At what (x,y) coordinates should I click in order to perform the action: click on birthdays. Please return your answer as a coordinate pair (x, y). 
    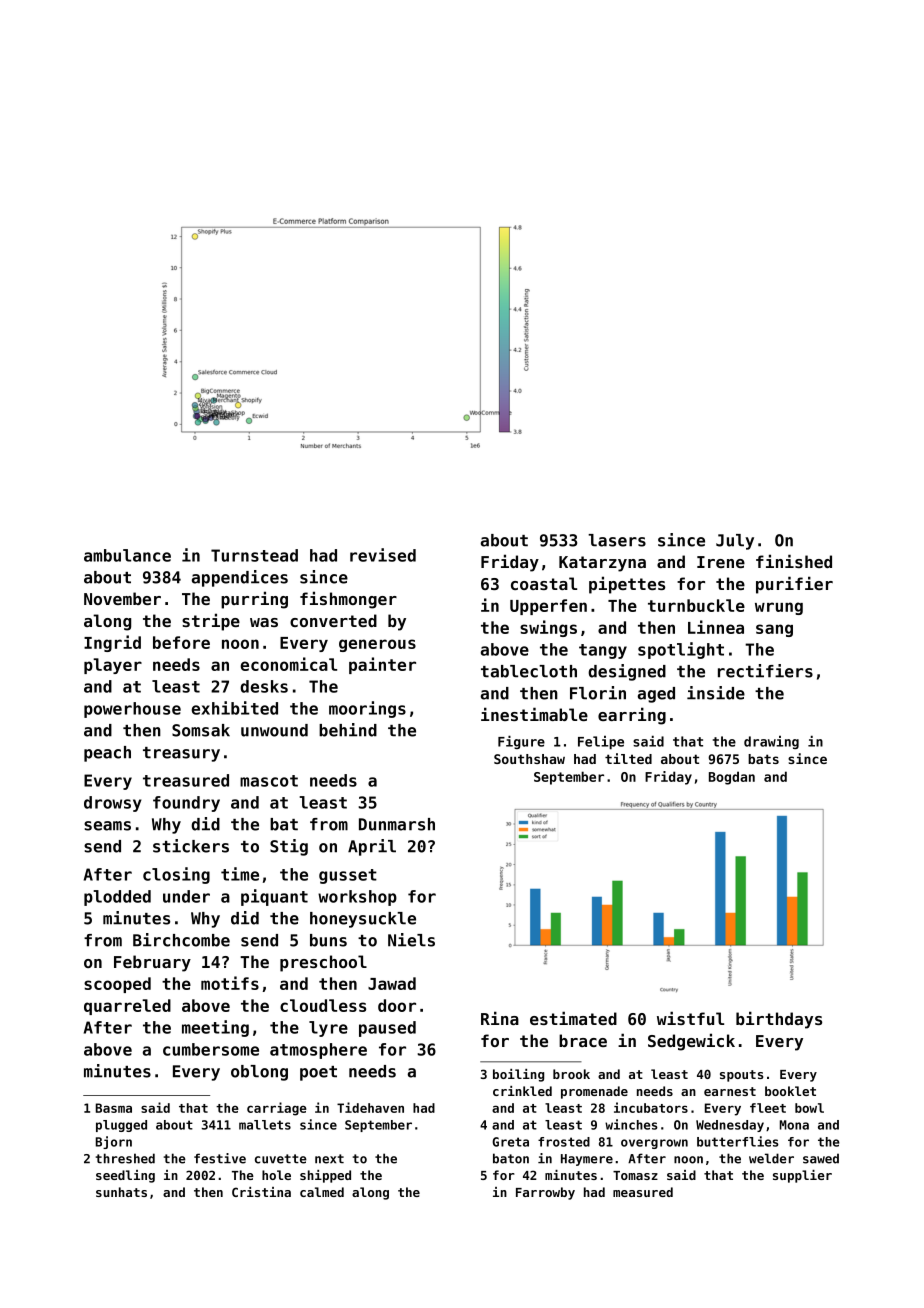
    Looking at the image, I should click on (779, 1020).
